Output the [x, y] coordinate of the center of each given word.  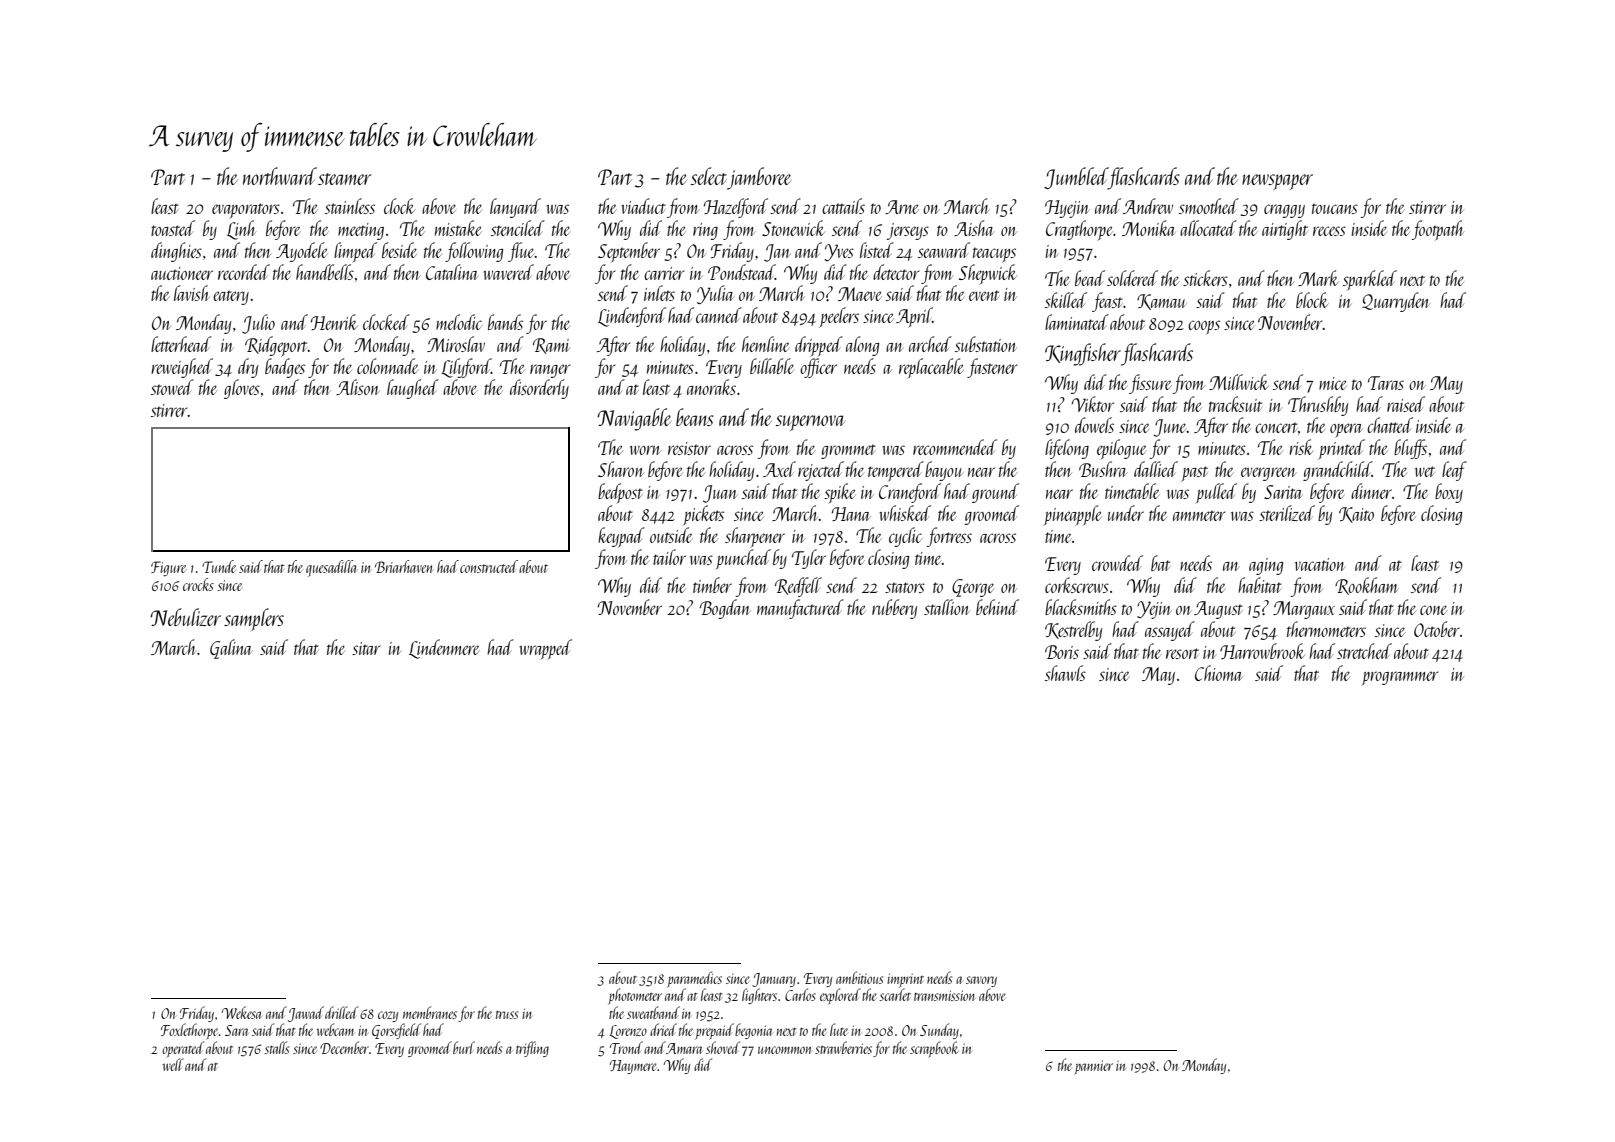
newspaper [1277, 182]
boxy [1449, 493]
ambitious [859, 977]
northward [280, 176]
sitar [366, 648]
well [173, 1064]
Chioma [1218, 673]
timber [712, 585]
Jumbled [1076, 178]
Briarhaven [403, 566]
